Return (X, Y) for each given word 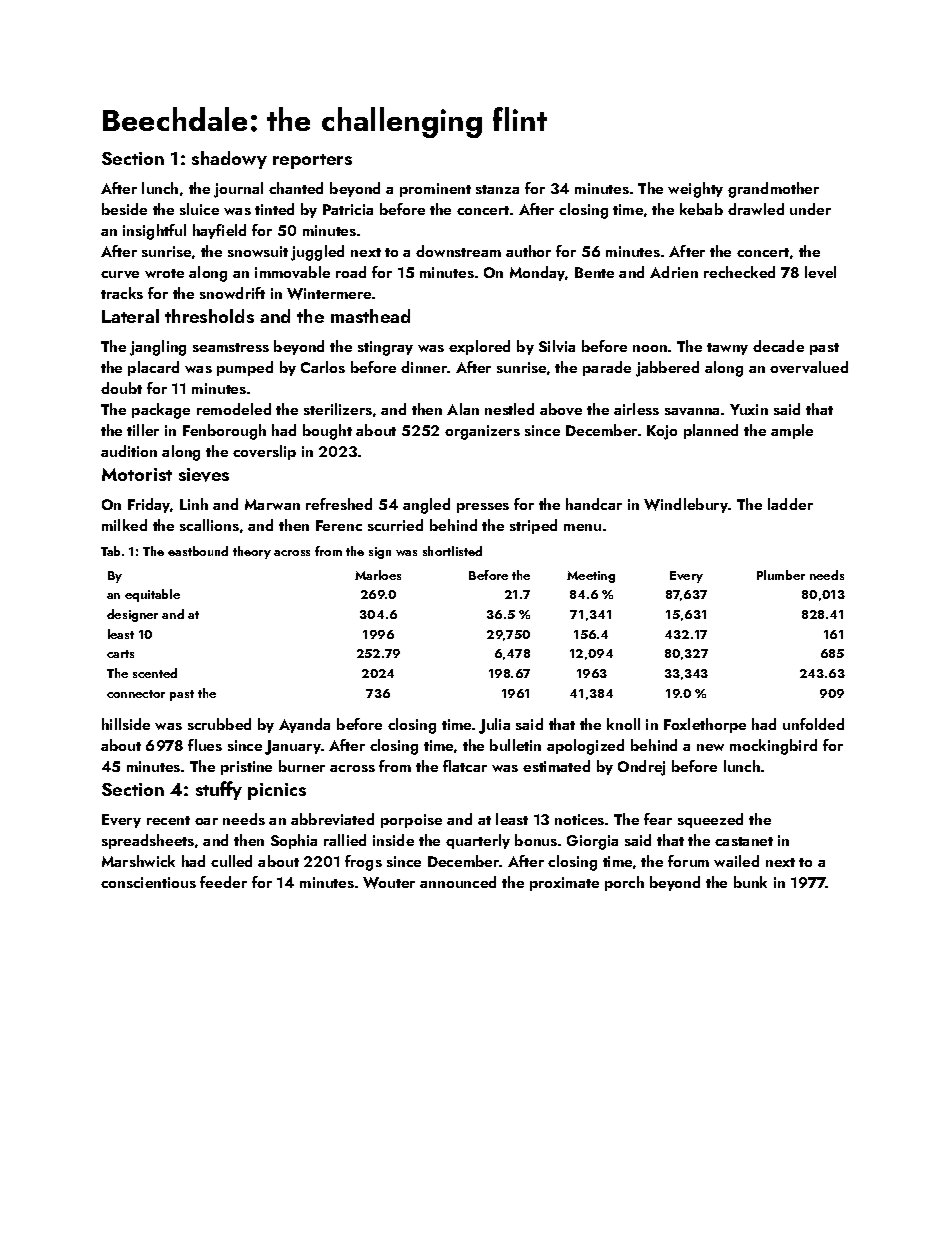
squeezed (710, 820)
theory (252, 552)
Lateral (130, 316)
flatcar (465, 766)
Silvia (557, 346)
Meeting (591, 577)
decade (778, 346)
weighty (695, 190)
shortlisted (452, 551)
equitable (152, 595)
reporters (312, 161)
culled (231, 861)
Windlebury (686, 505)
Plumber (781, 575)
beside (124, 209)
